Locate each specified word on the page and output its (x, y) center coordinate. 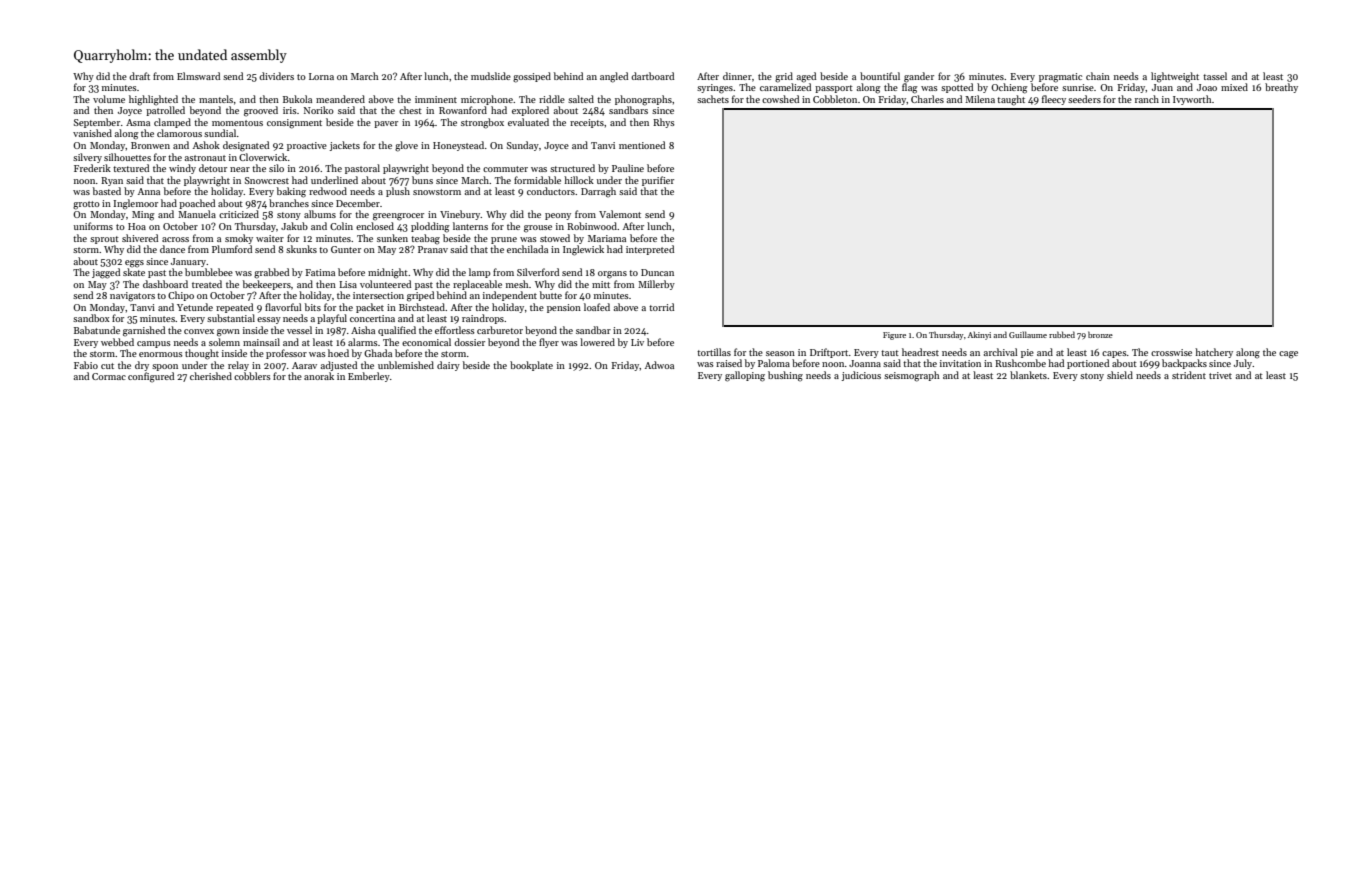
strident (1189, 375)
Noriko (319, 110)
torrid (661, 307)
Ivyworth (1192, 100)
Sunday (523, 146)
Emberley (369, 377)
